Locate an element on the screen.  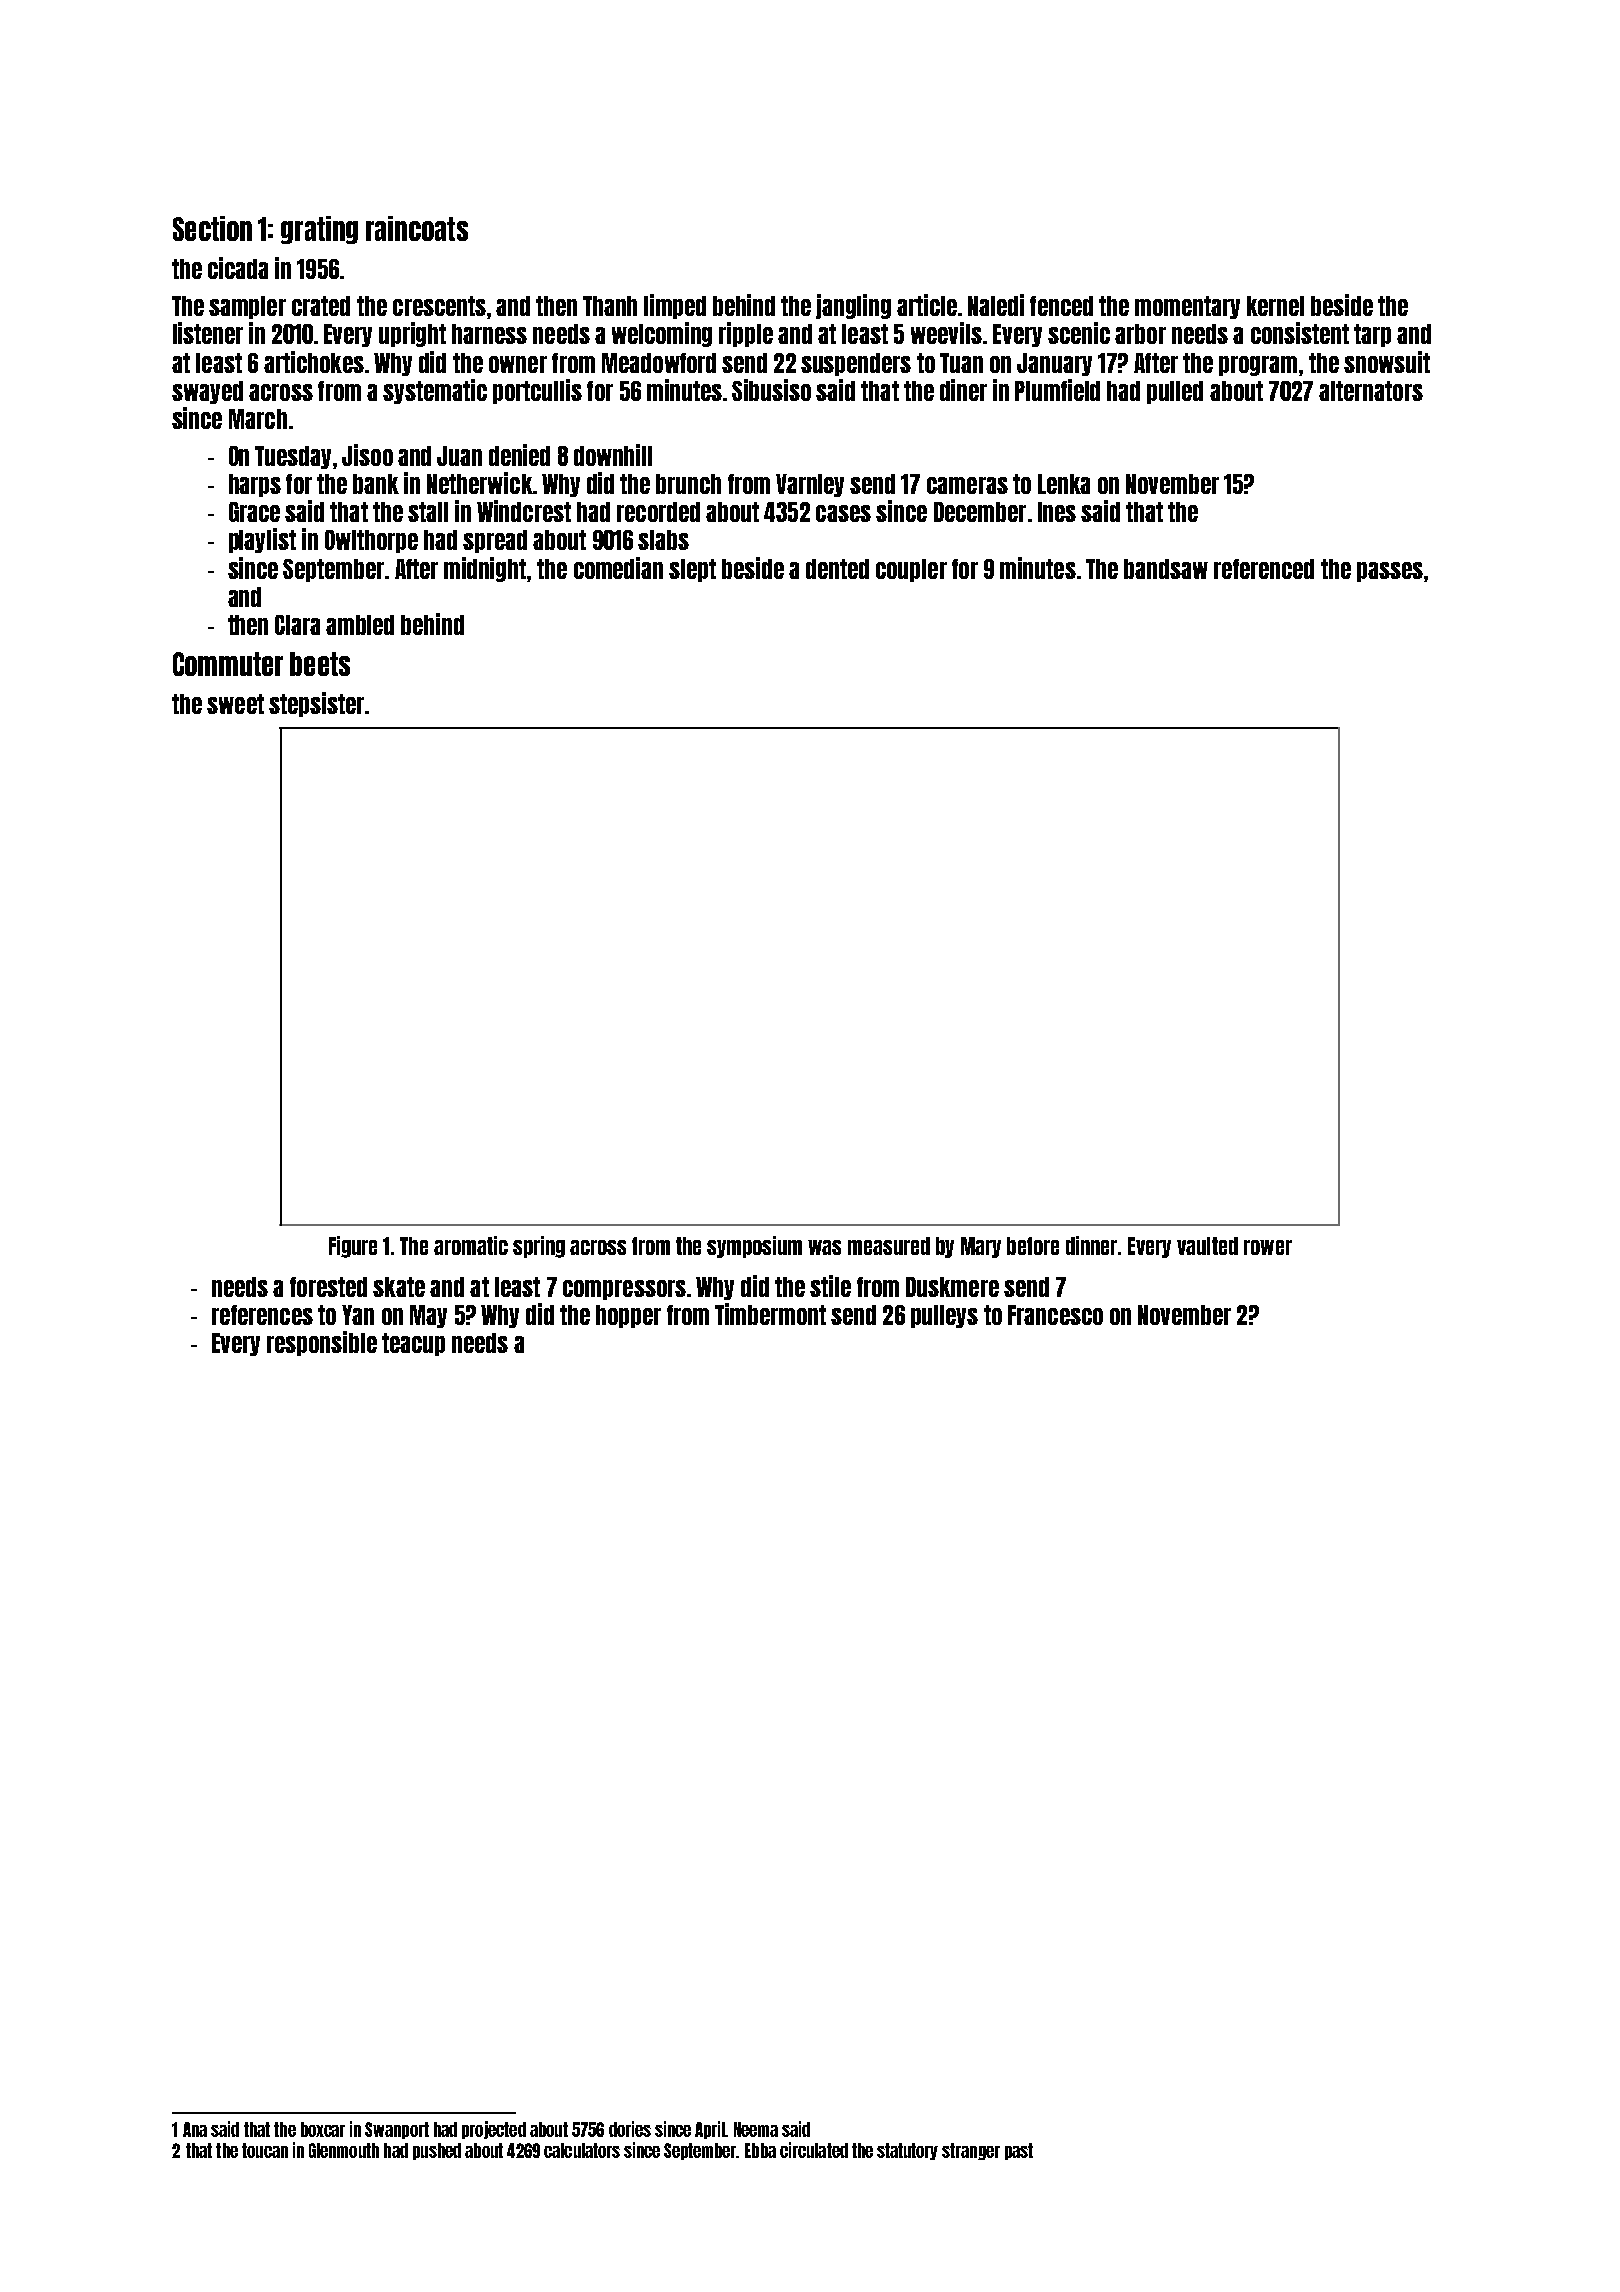
Glenmouth is located at coordinates (344, 2150).
